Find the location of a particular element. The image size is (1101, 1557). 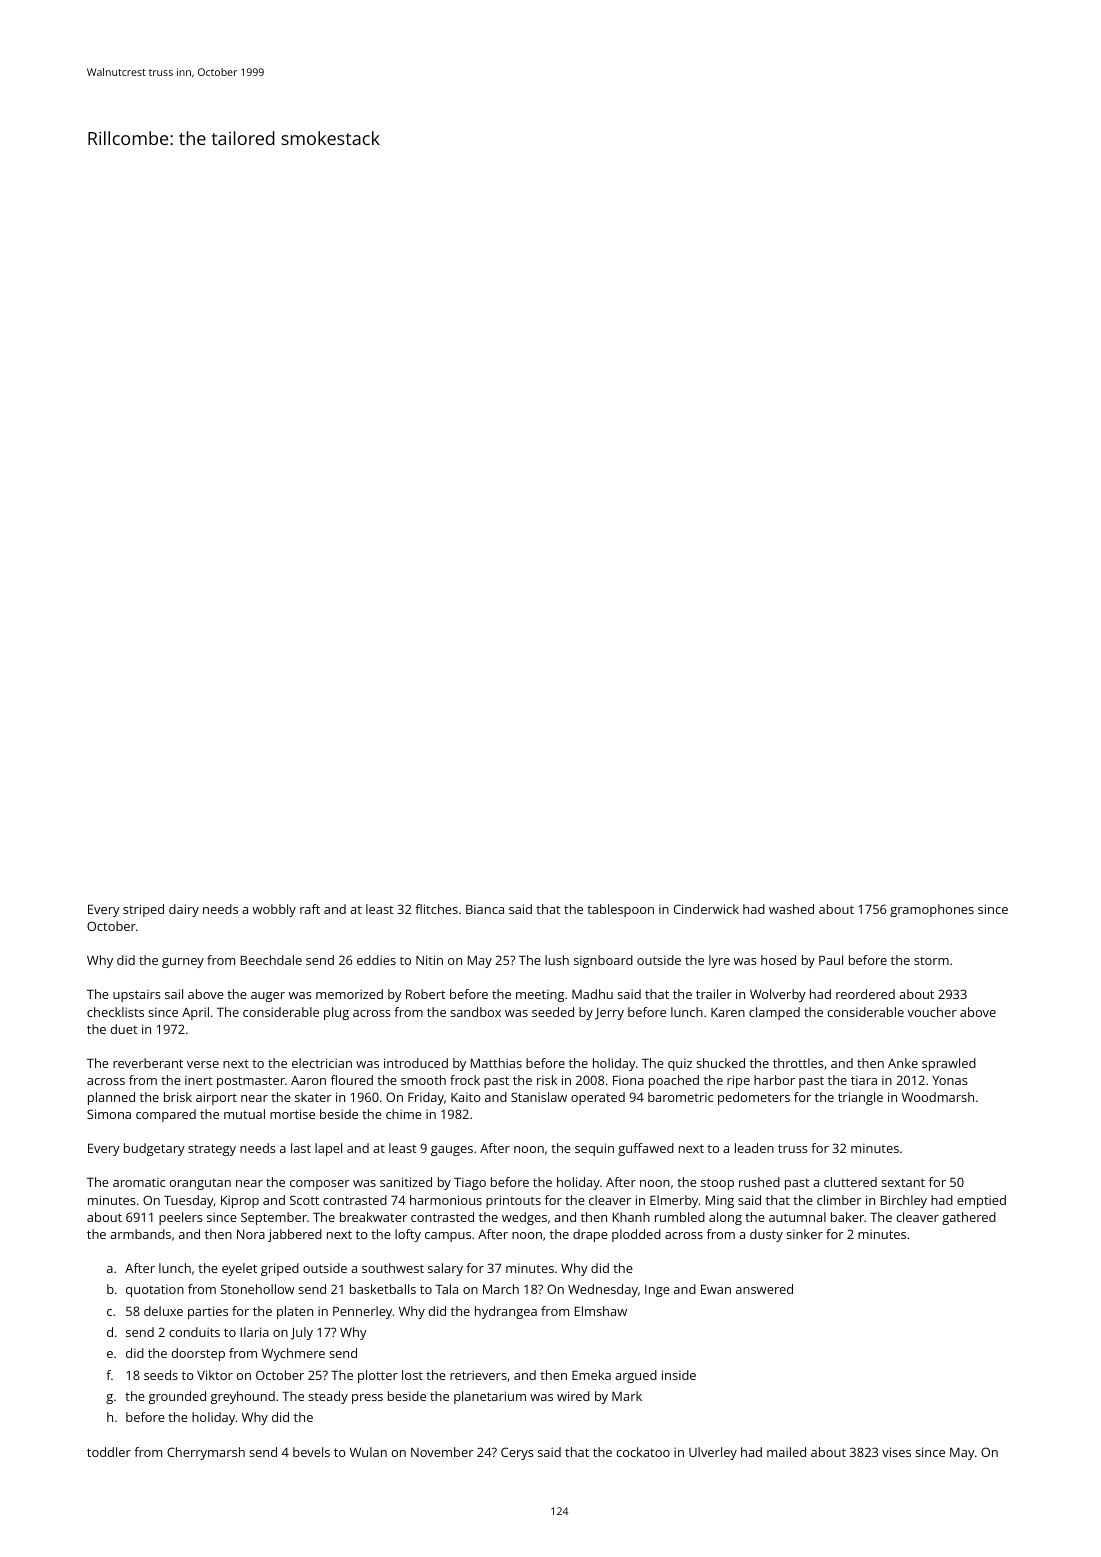

hydrangea is located at coordinates (506, 1312).
